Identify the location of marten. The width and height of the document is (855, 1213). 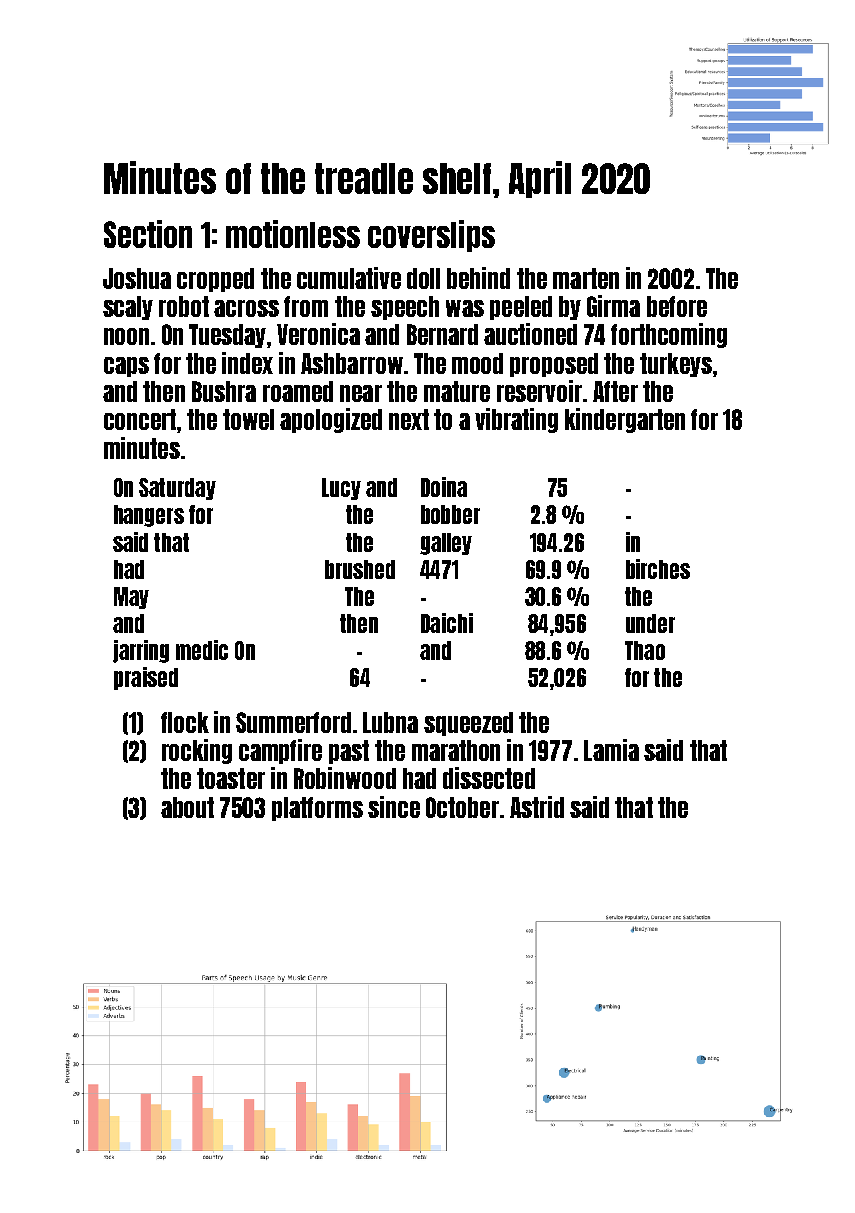
(586, 278).
